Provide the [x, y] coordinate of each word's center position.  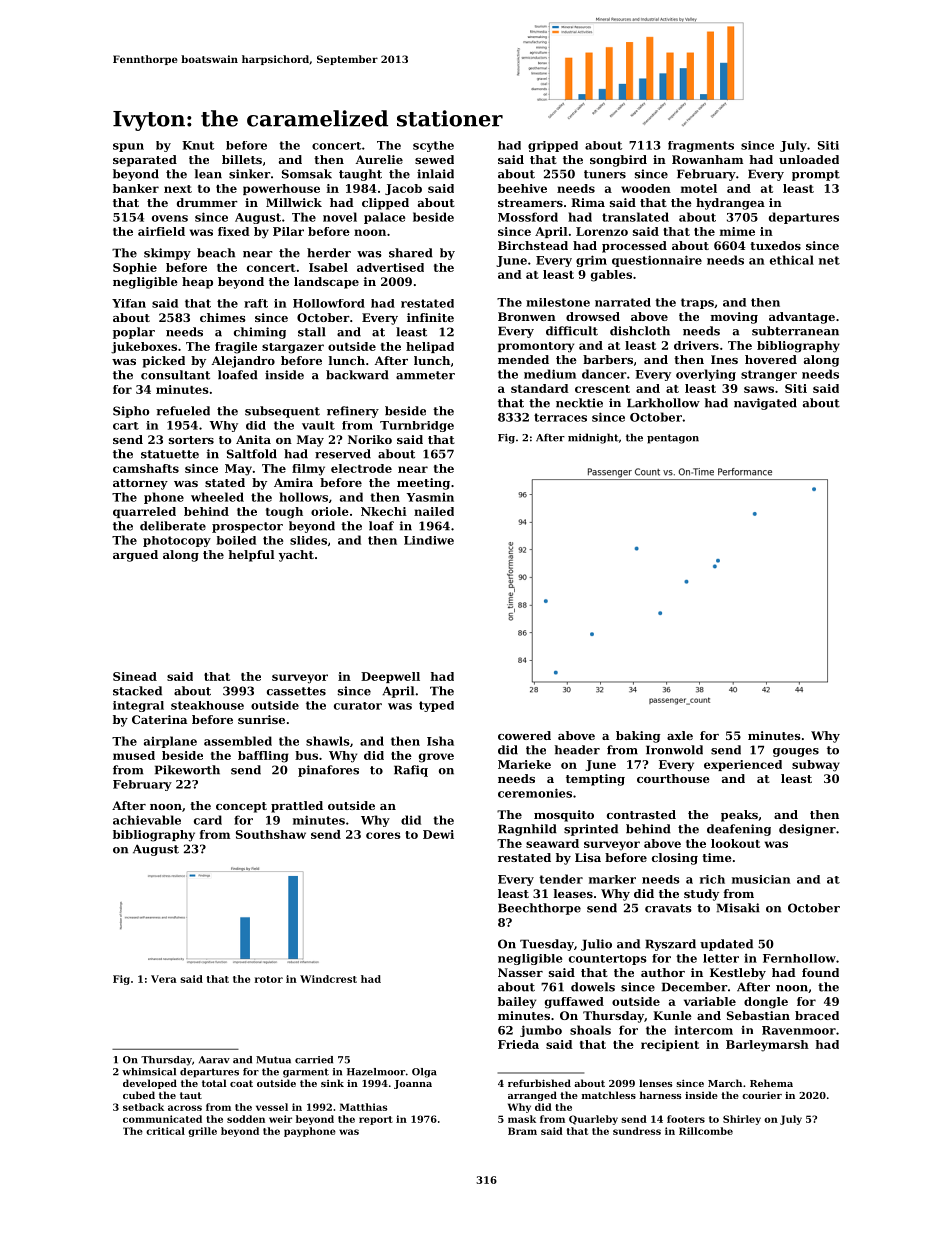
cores [383, 835]
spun [128, 147]
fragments [701, 146]
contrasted [641, 814]
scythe [433, 146]
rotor [269, 979]
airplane [170, 742]
